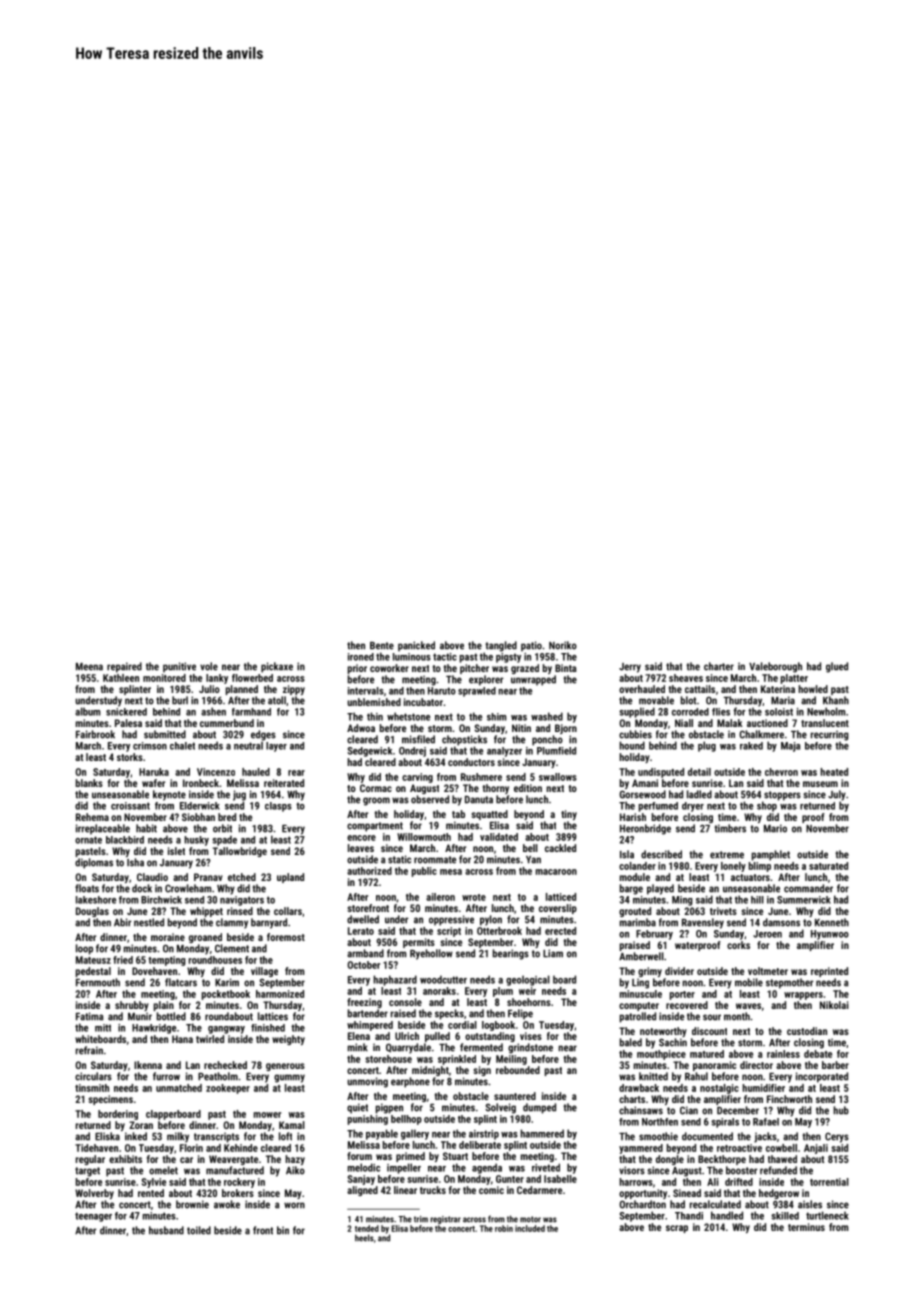  I want to click on Summerwick, so click(804, 900).
